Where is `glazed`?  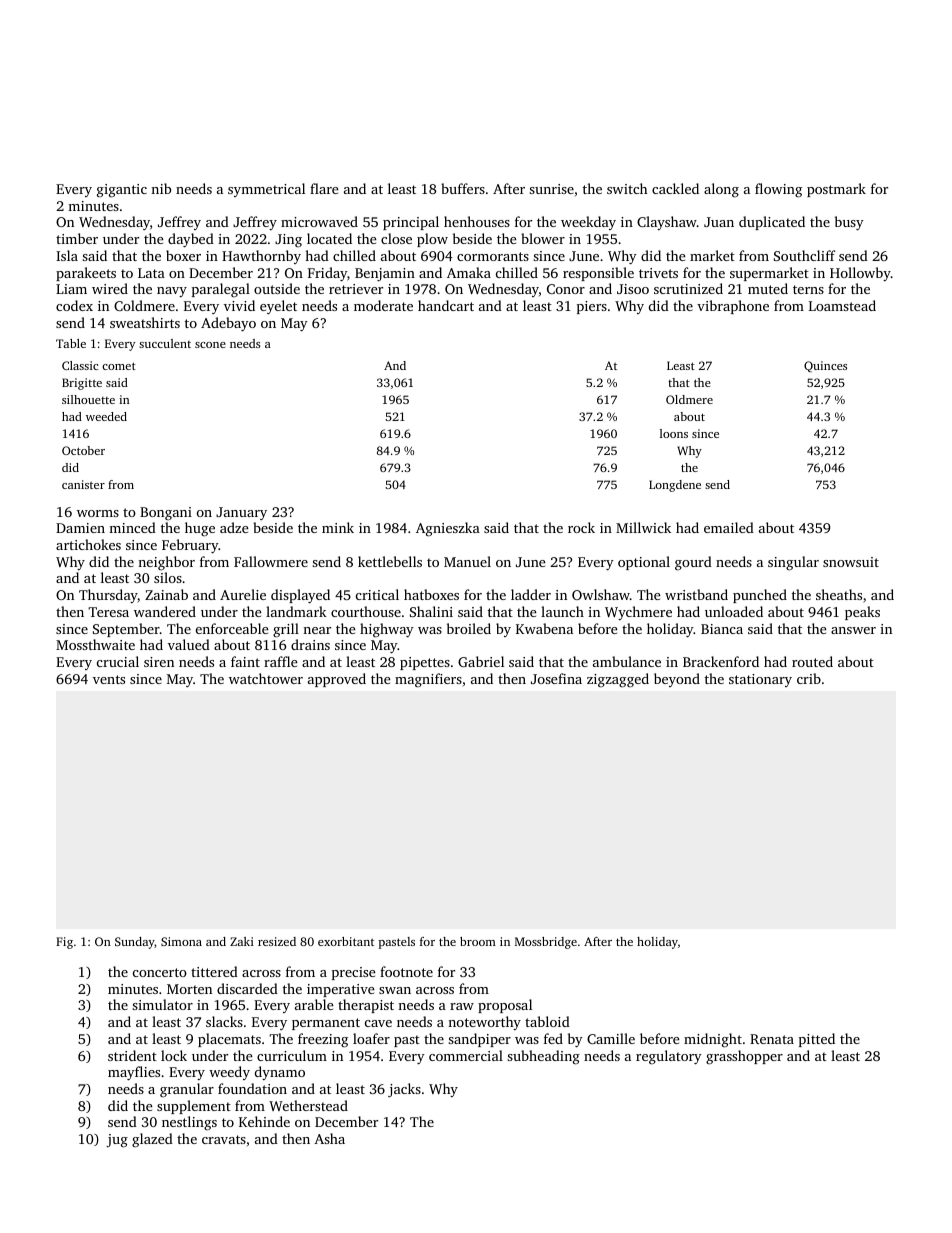 glazed is located at coordinates (152, 1140).
